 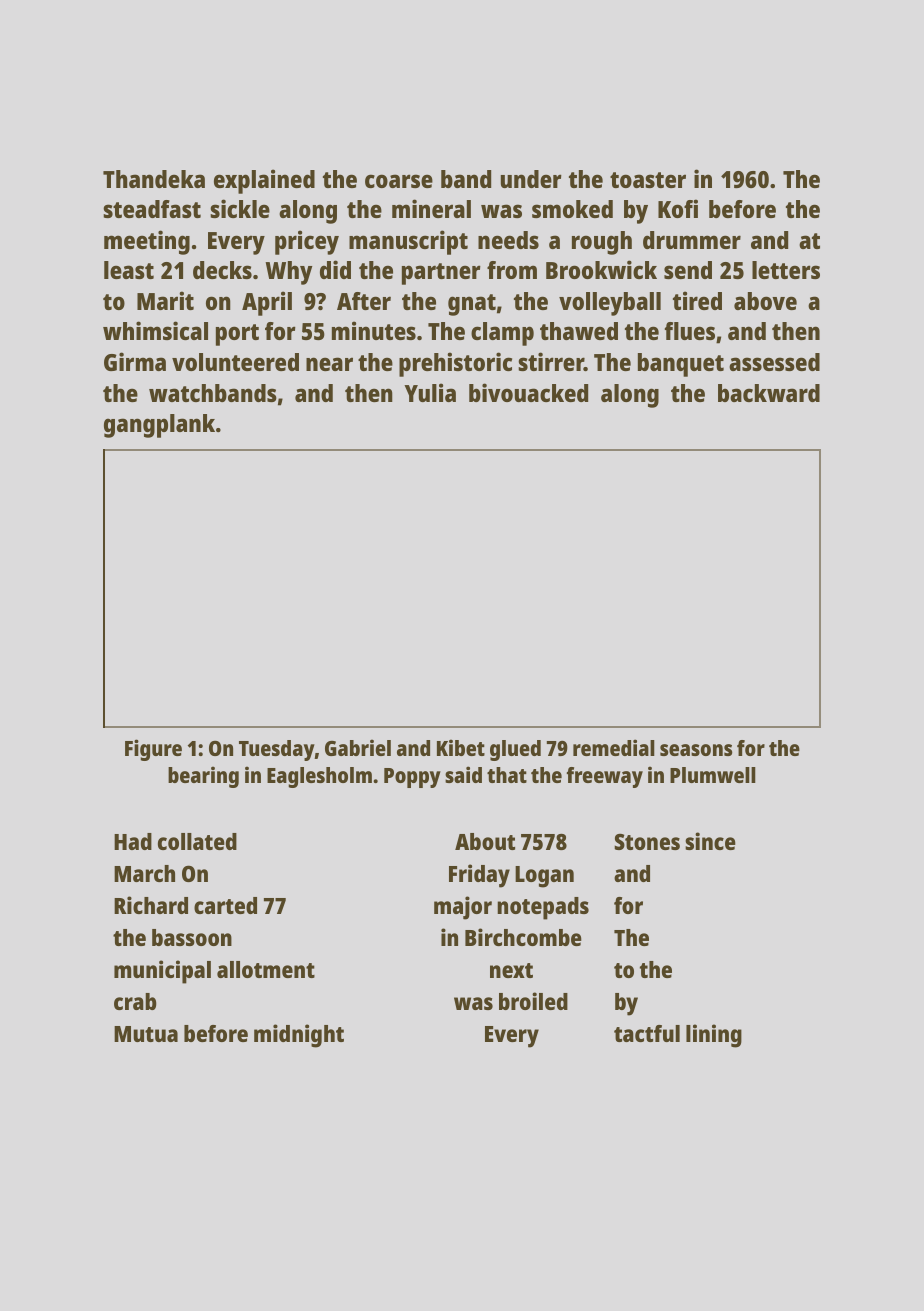 I want to click on tactful, so click(x=647, y=1033).
